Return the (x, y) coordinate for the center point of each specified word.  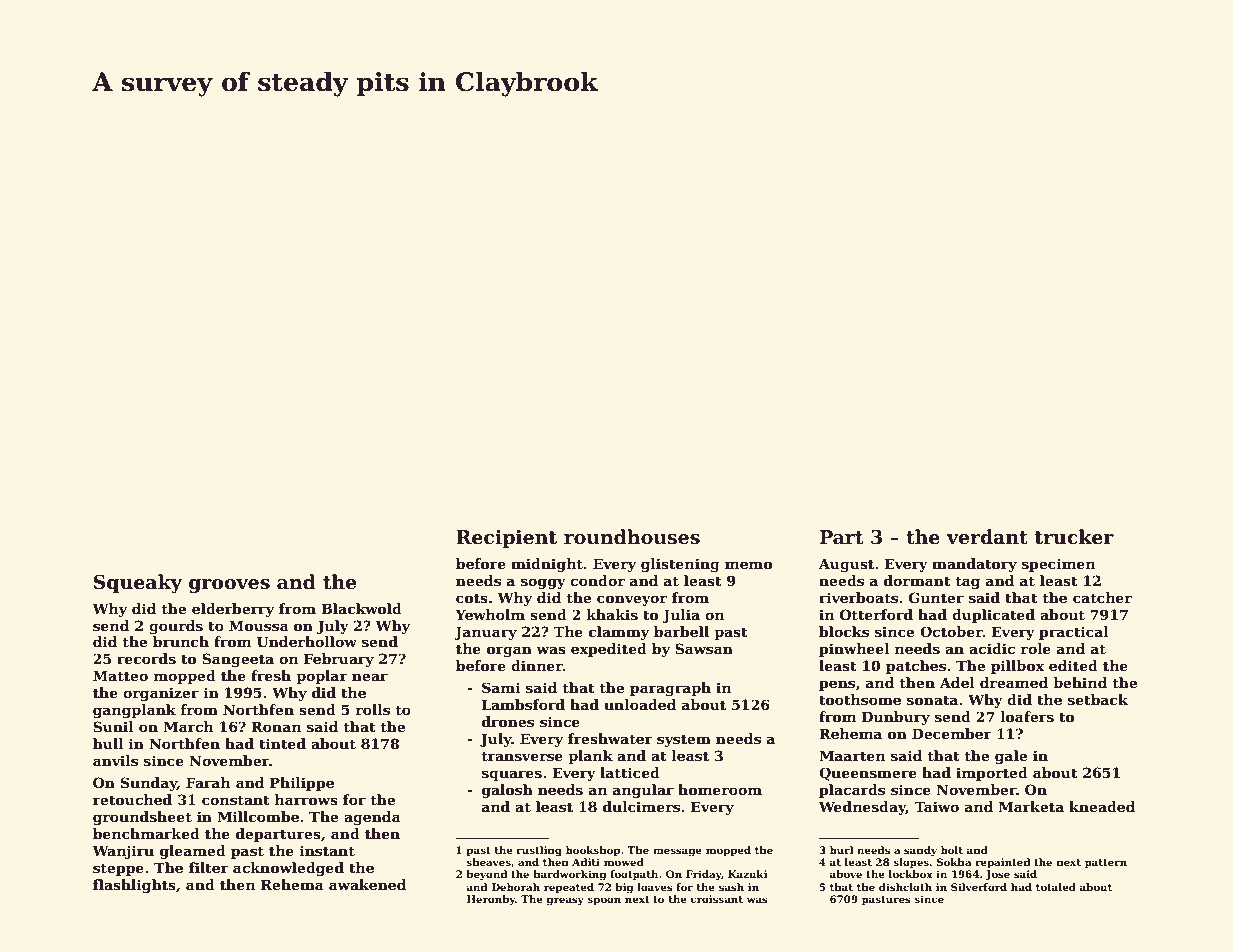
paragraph (670, 689)
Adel (957, 682)
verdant (987, 537)
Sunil (113, 726)
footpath (634, 875)
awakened (367, 884)
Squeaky (138, 583)
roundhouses (632, 537)
